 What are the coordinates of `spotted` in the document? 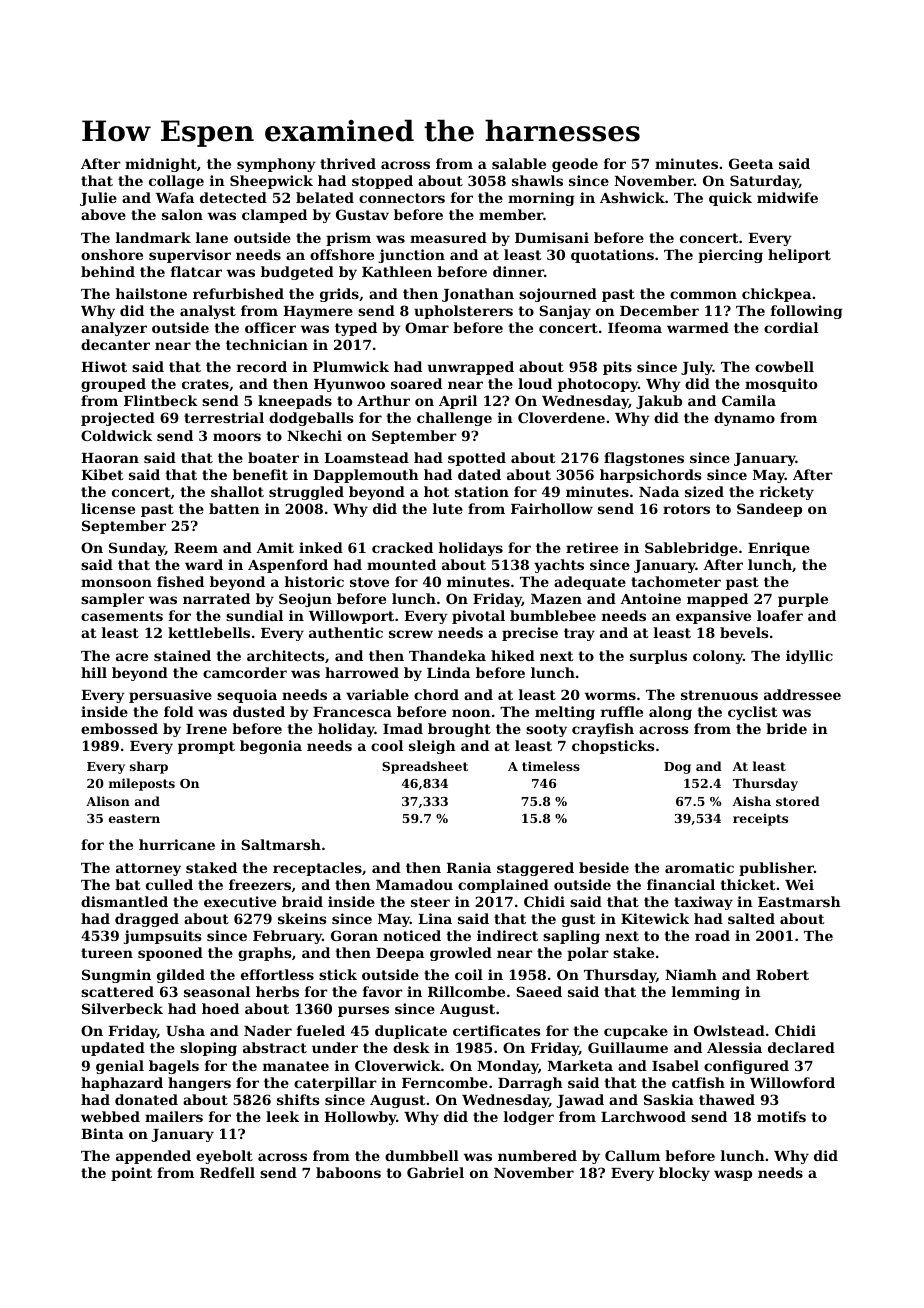 It's located at (477, 459).
